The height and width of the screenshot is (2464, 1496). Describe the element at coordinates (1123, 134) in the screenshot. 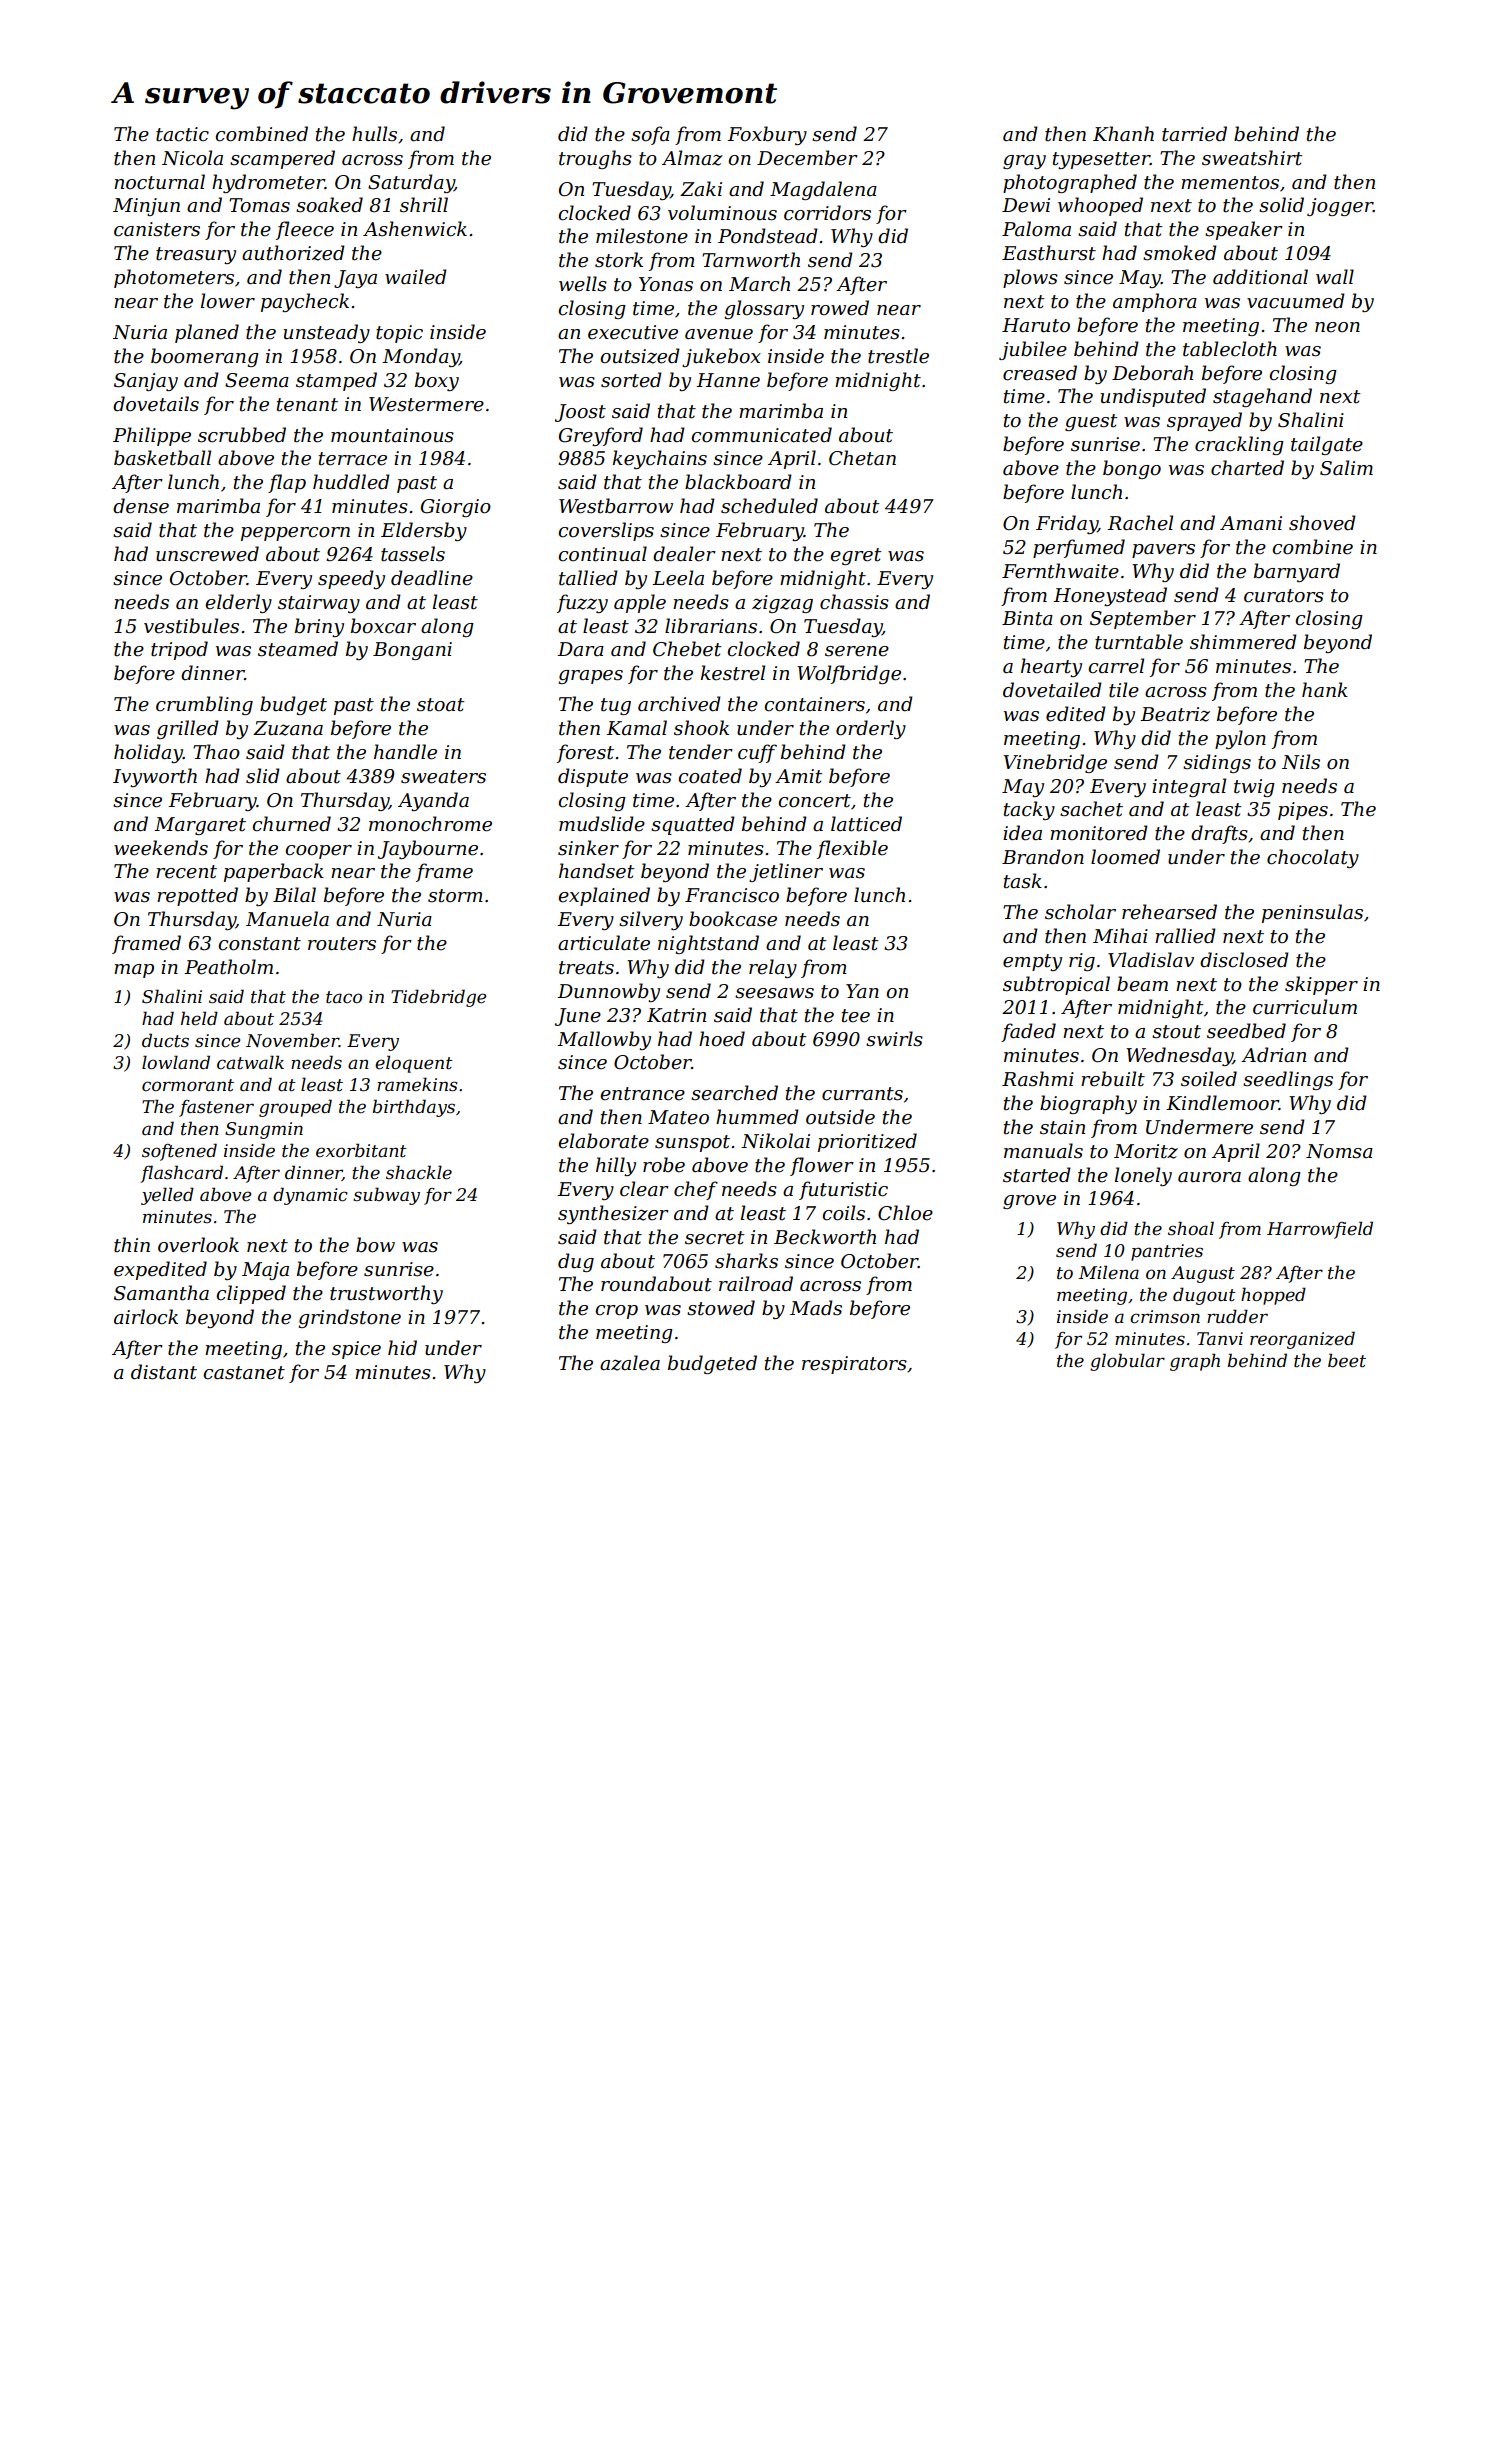

I see `Khanh` at that location.
